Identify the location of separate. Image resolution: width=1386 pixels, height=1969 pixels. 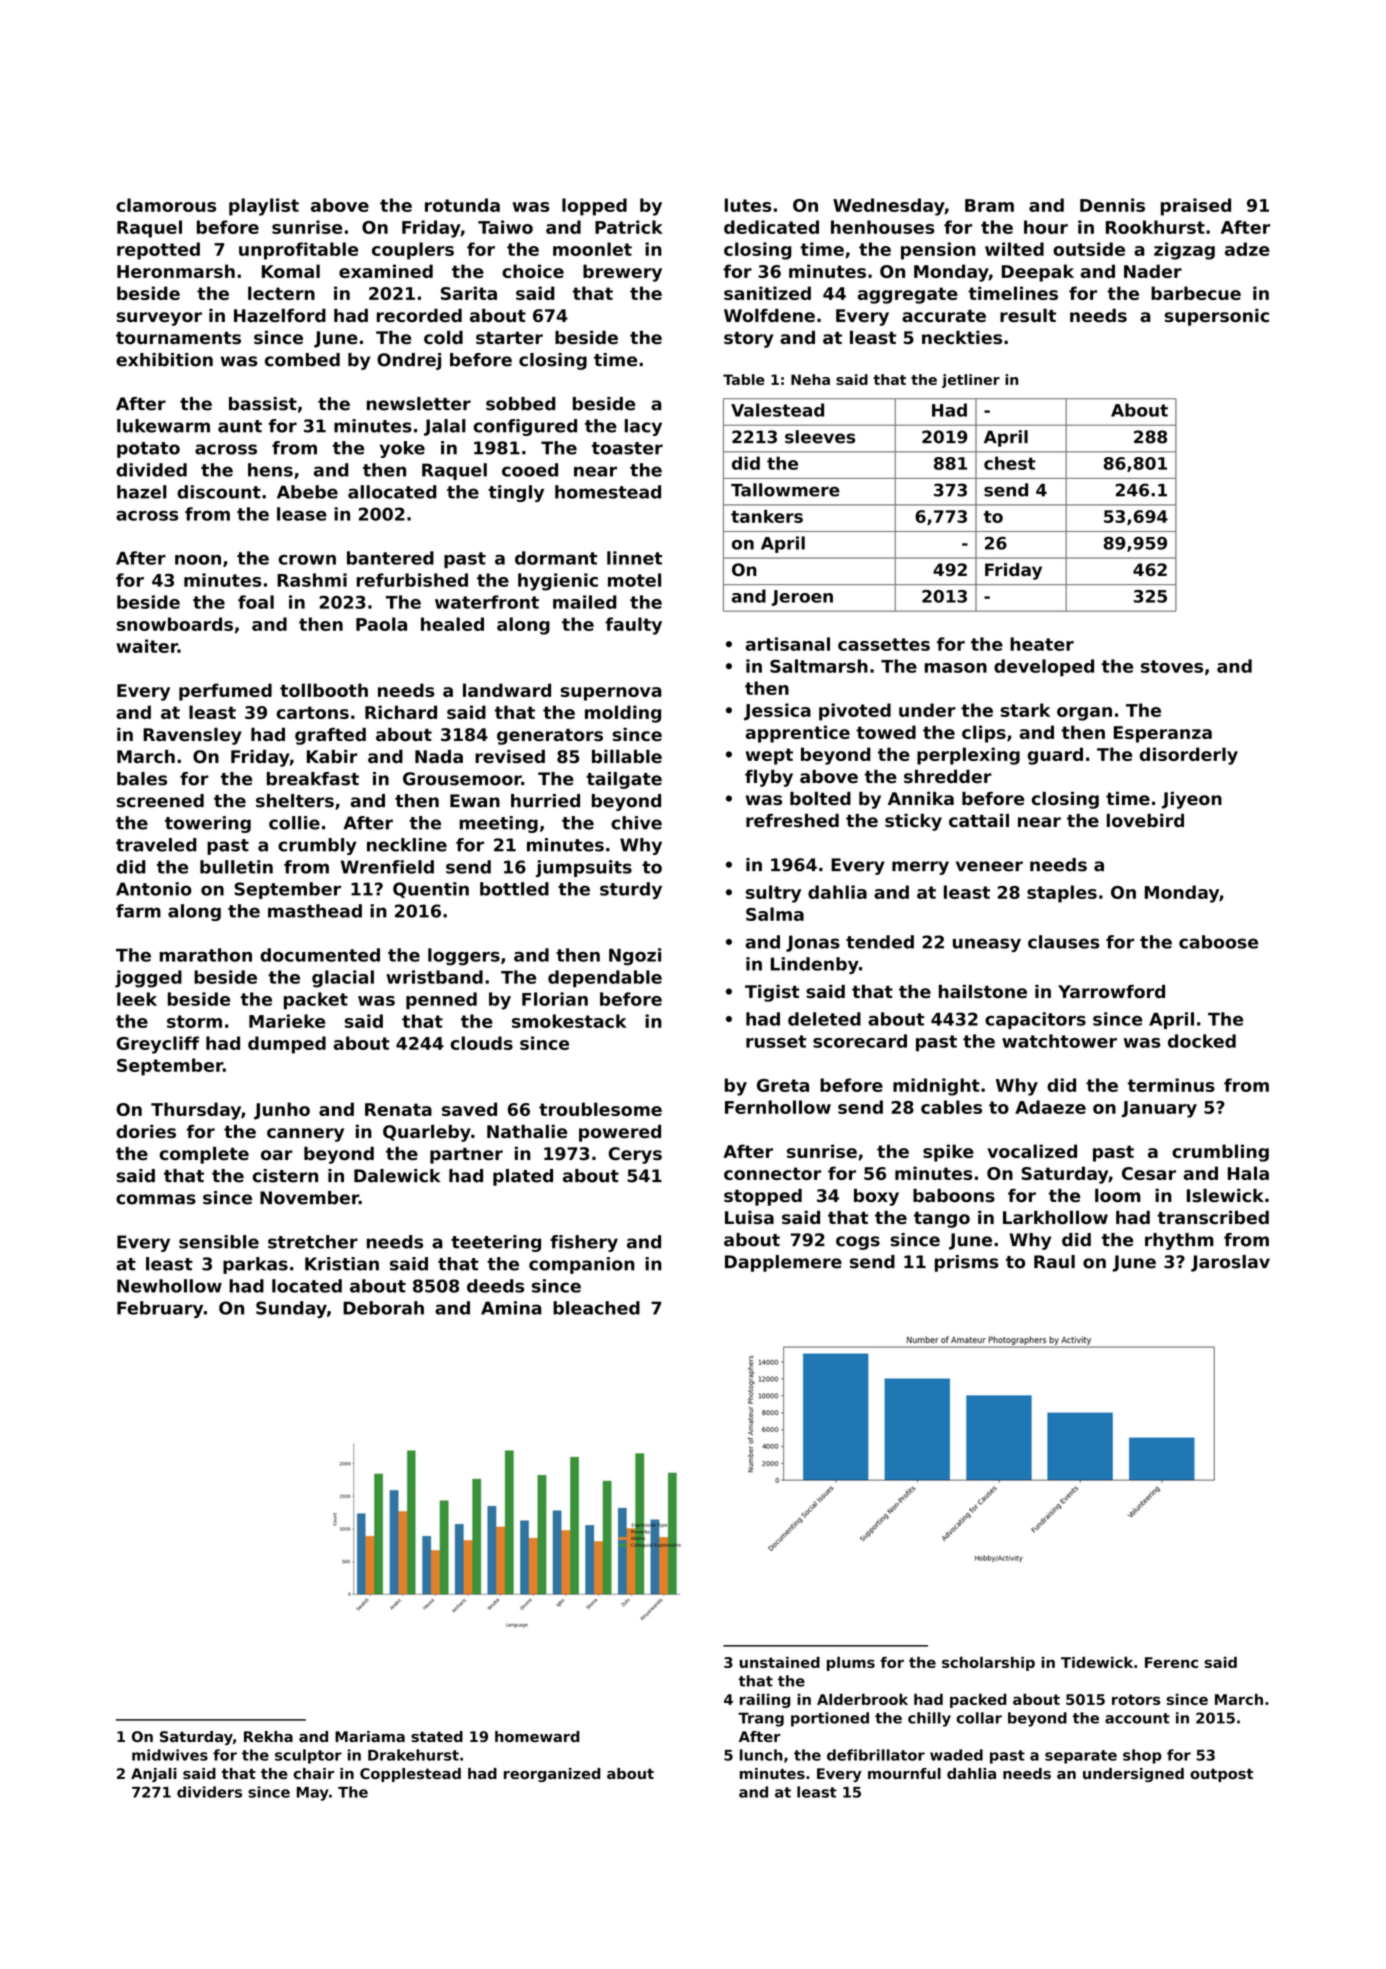
(1081, 1757).
